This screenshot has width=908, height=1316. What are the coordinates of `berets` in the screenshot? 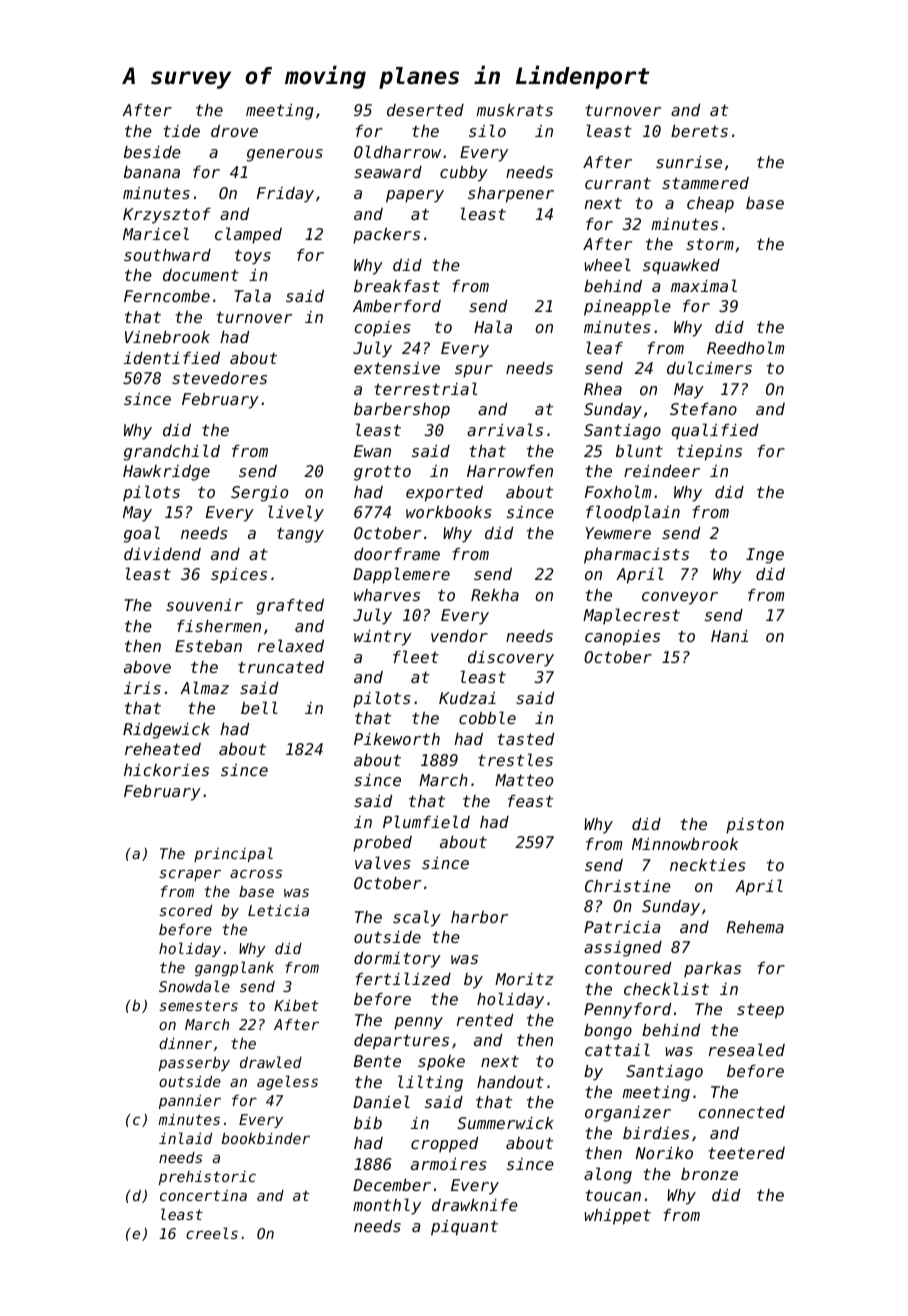 It's located at (699, 131).
